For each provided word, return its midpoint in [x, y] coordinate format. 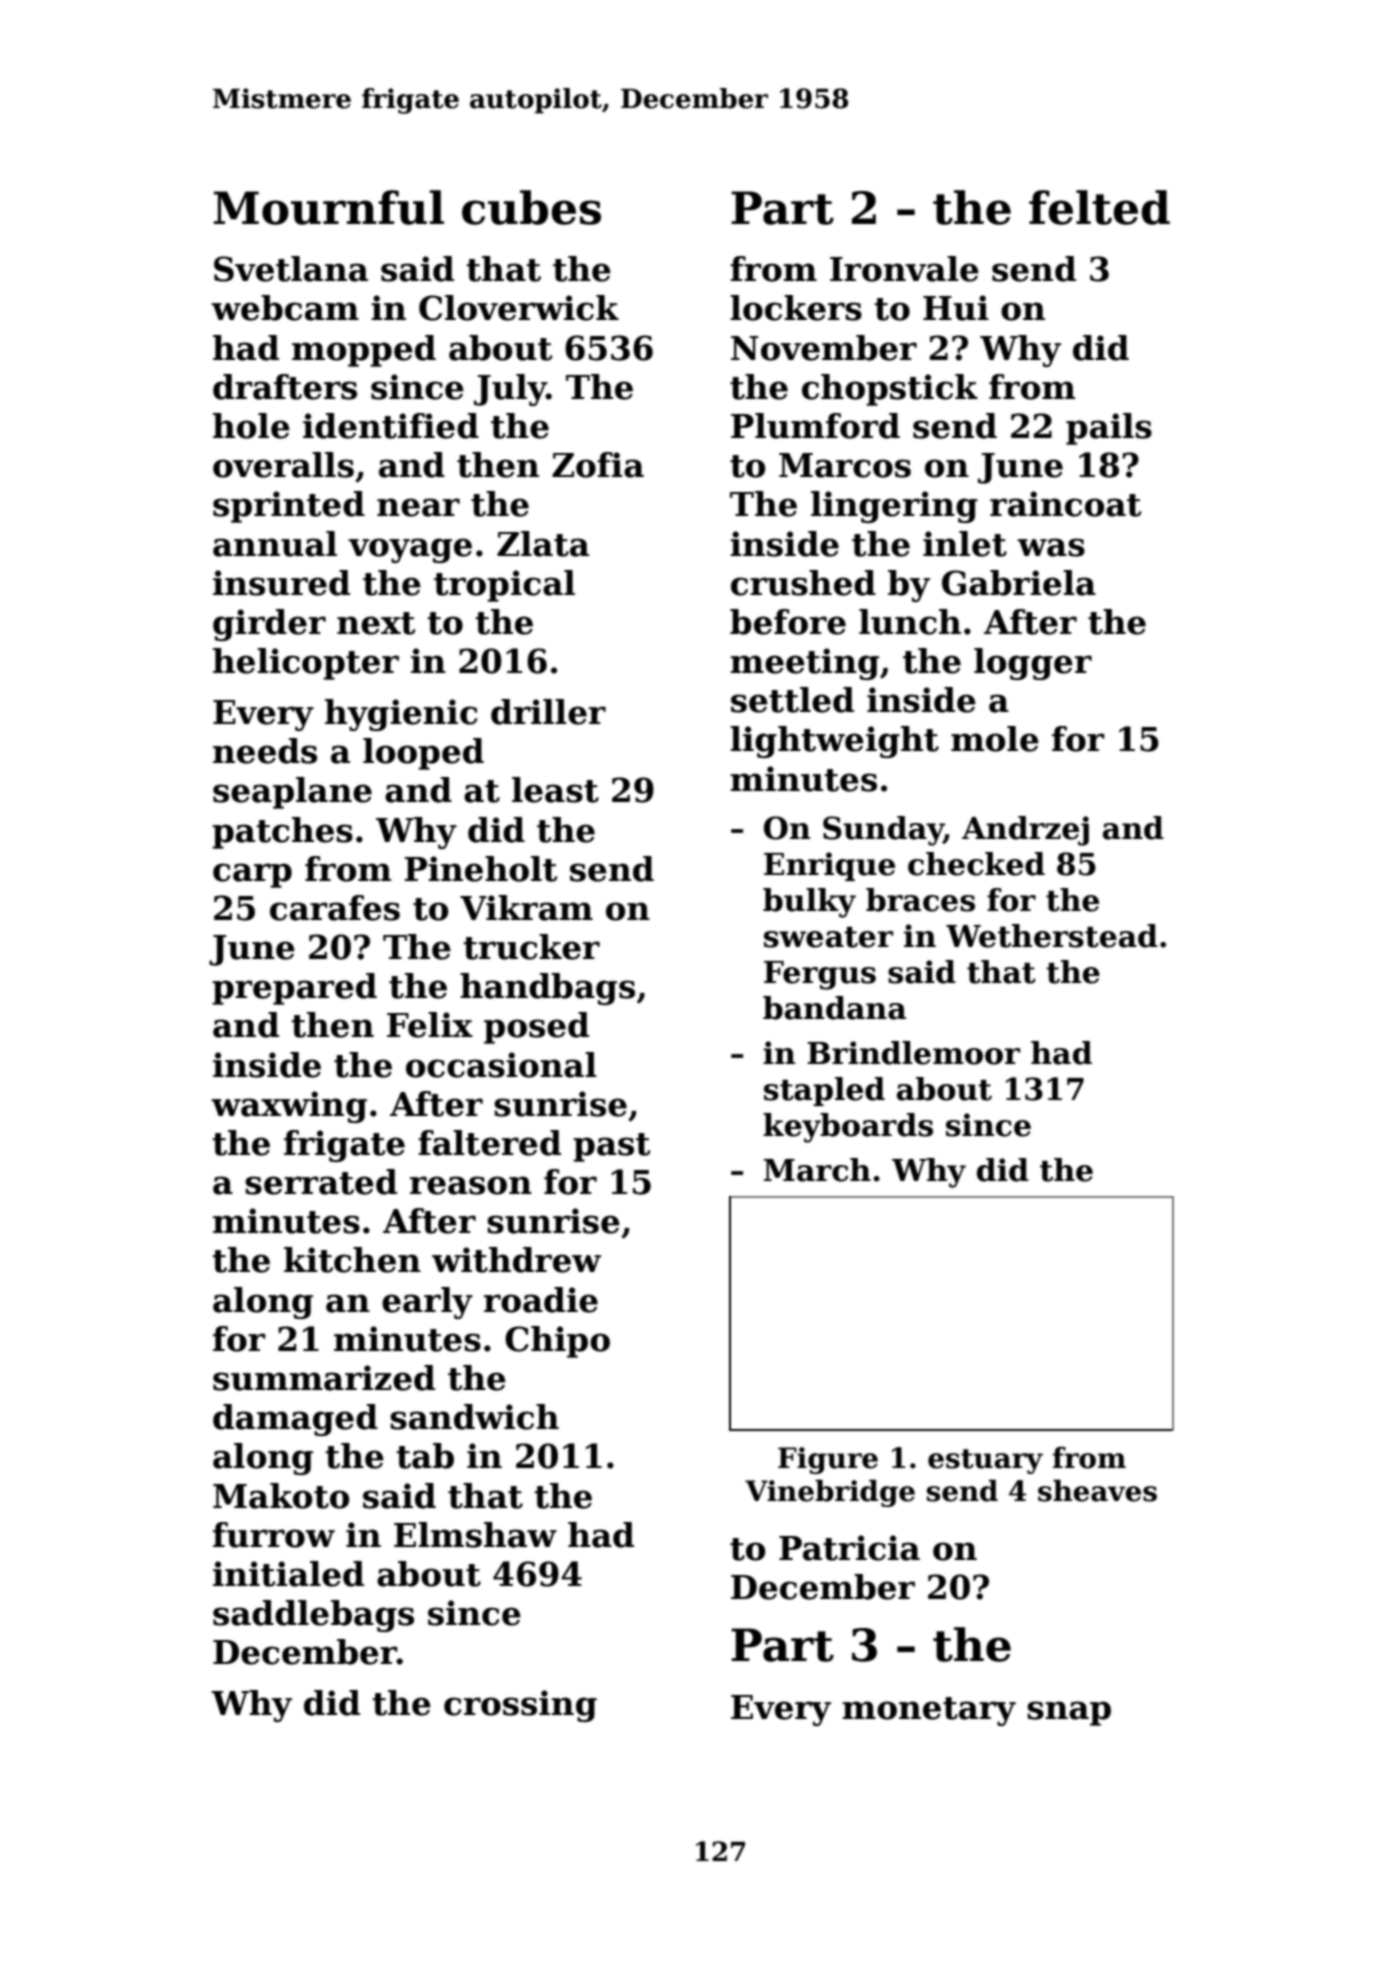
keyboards [848, 1128]
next [376, 623]
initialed [288, 1574]
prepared [294, 989]
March [817, 1170]
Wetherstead [1052, 936]
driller [548, 712]
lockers [796, 308]
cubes [531, 207]
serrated [321, 1182]
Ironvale [904, 269]
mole [995, 739]
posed [536, 1028]
